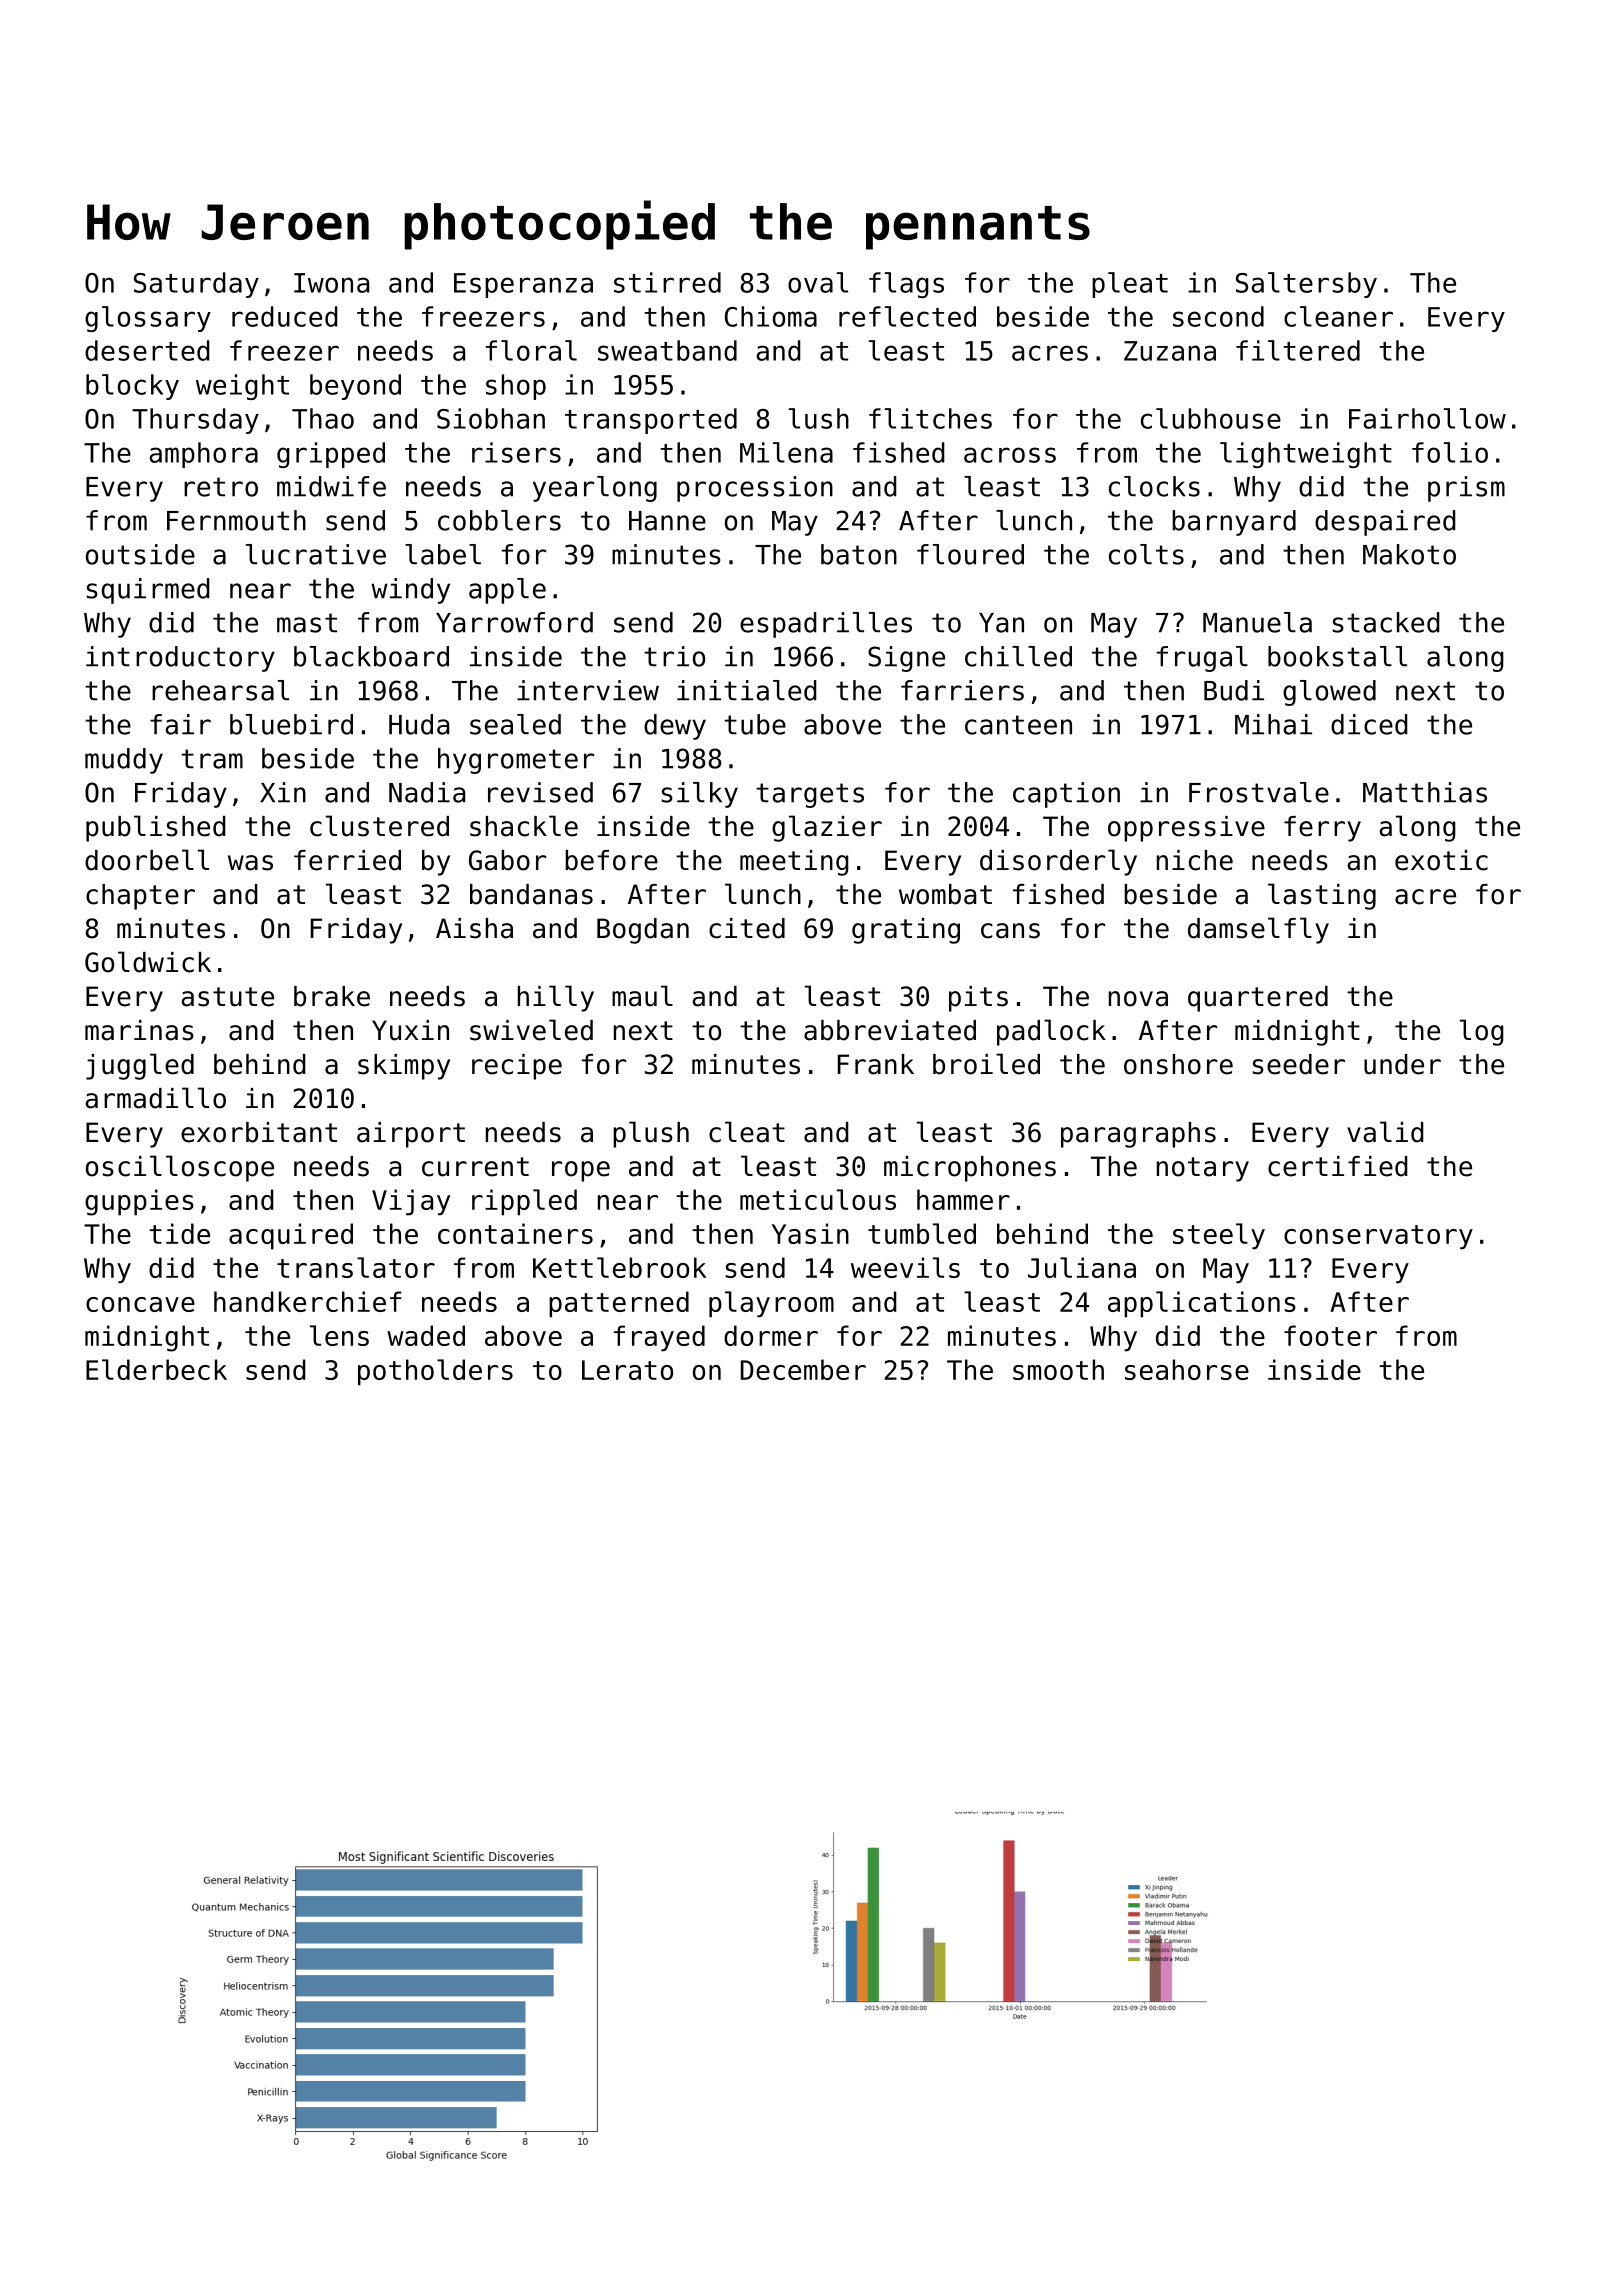 The height and width of the page is (2292, 1620). What do you see at coordinates (1187, 1369) in the page?
I see `seahorse` at bounding box center [1187, 1369].
